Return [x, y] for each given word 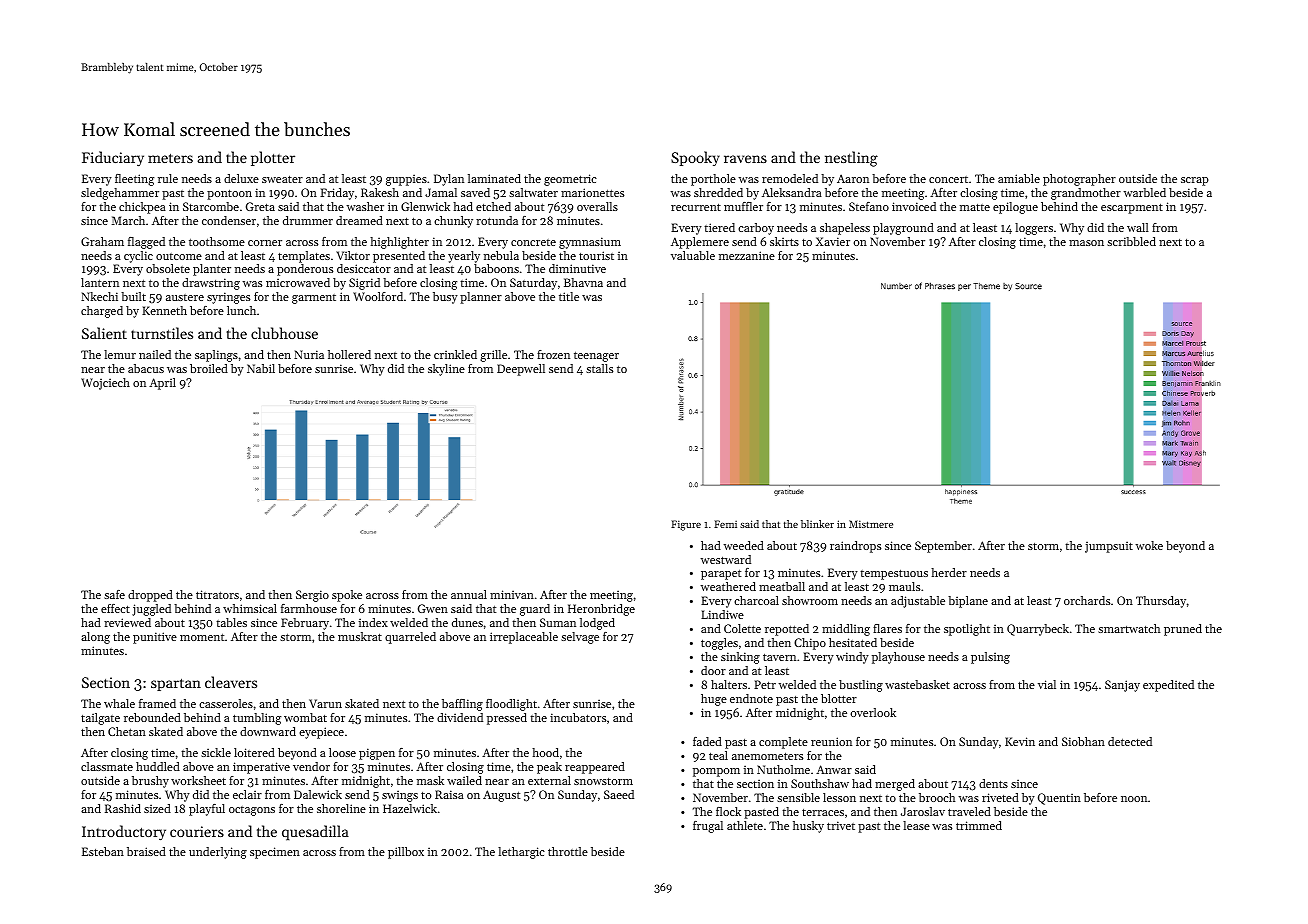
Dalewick [318, 794]
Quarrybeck [1038, 630]
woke [1149, 545]
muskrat [360, 636]
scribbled [1131, 241]
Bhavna [583, 282]
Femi [725, 524]
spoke [347, 596]
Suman [558, 622]
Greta [260, 206]
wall [1138, 227]
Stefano [869, 206]
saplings [216, 356]
